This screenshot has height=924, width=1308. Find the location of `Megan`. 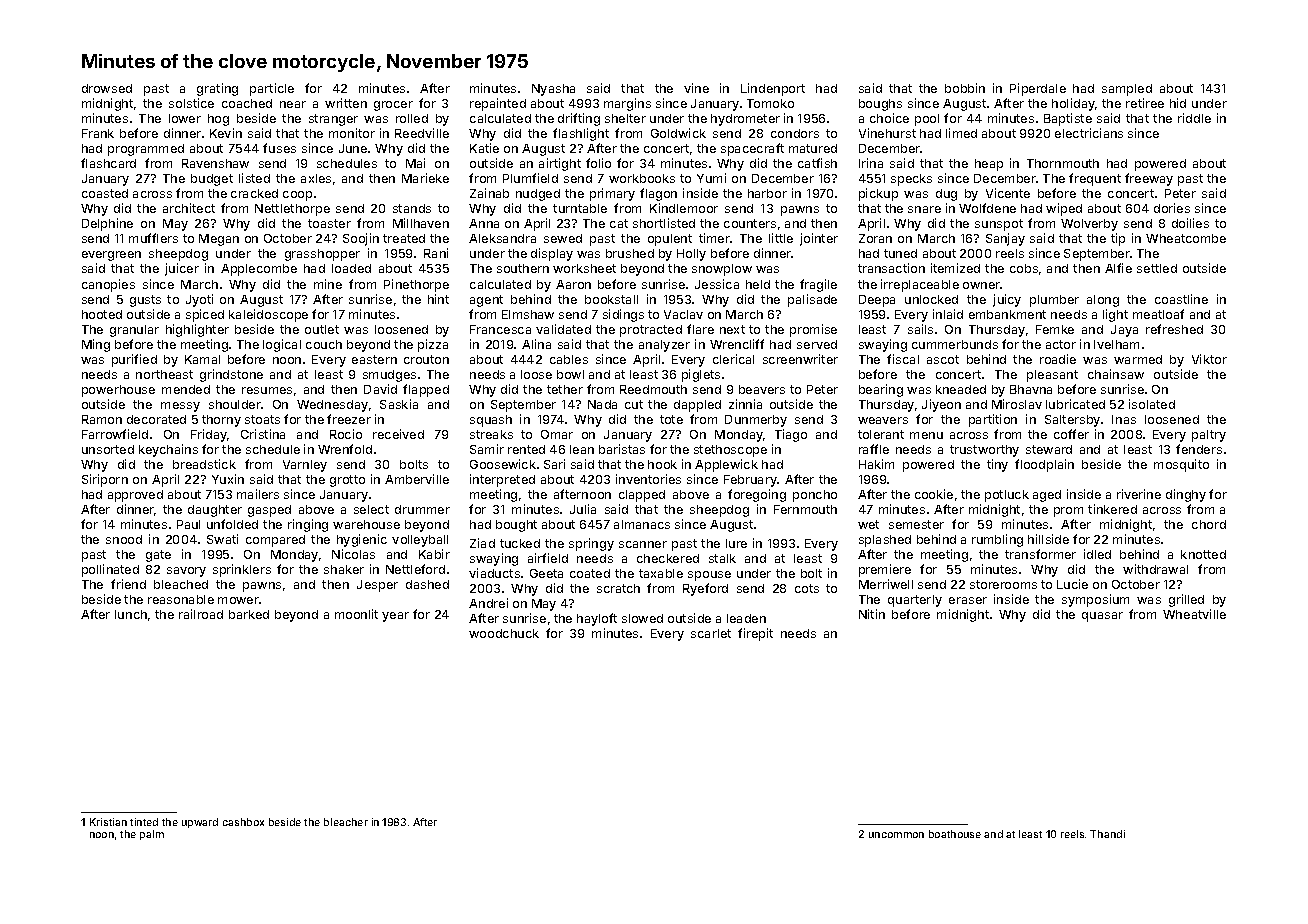

Megan is located at coordinates (219, 240).
